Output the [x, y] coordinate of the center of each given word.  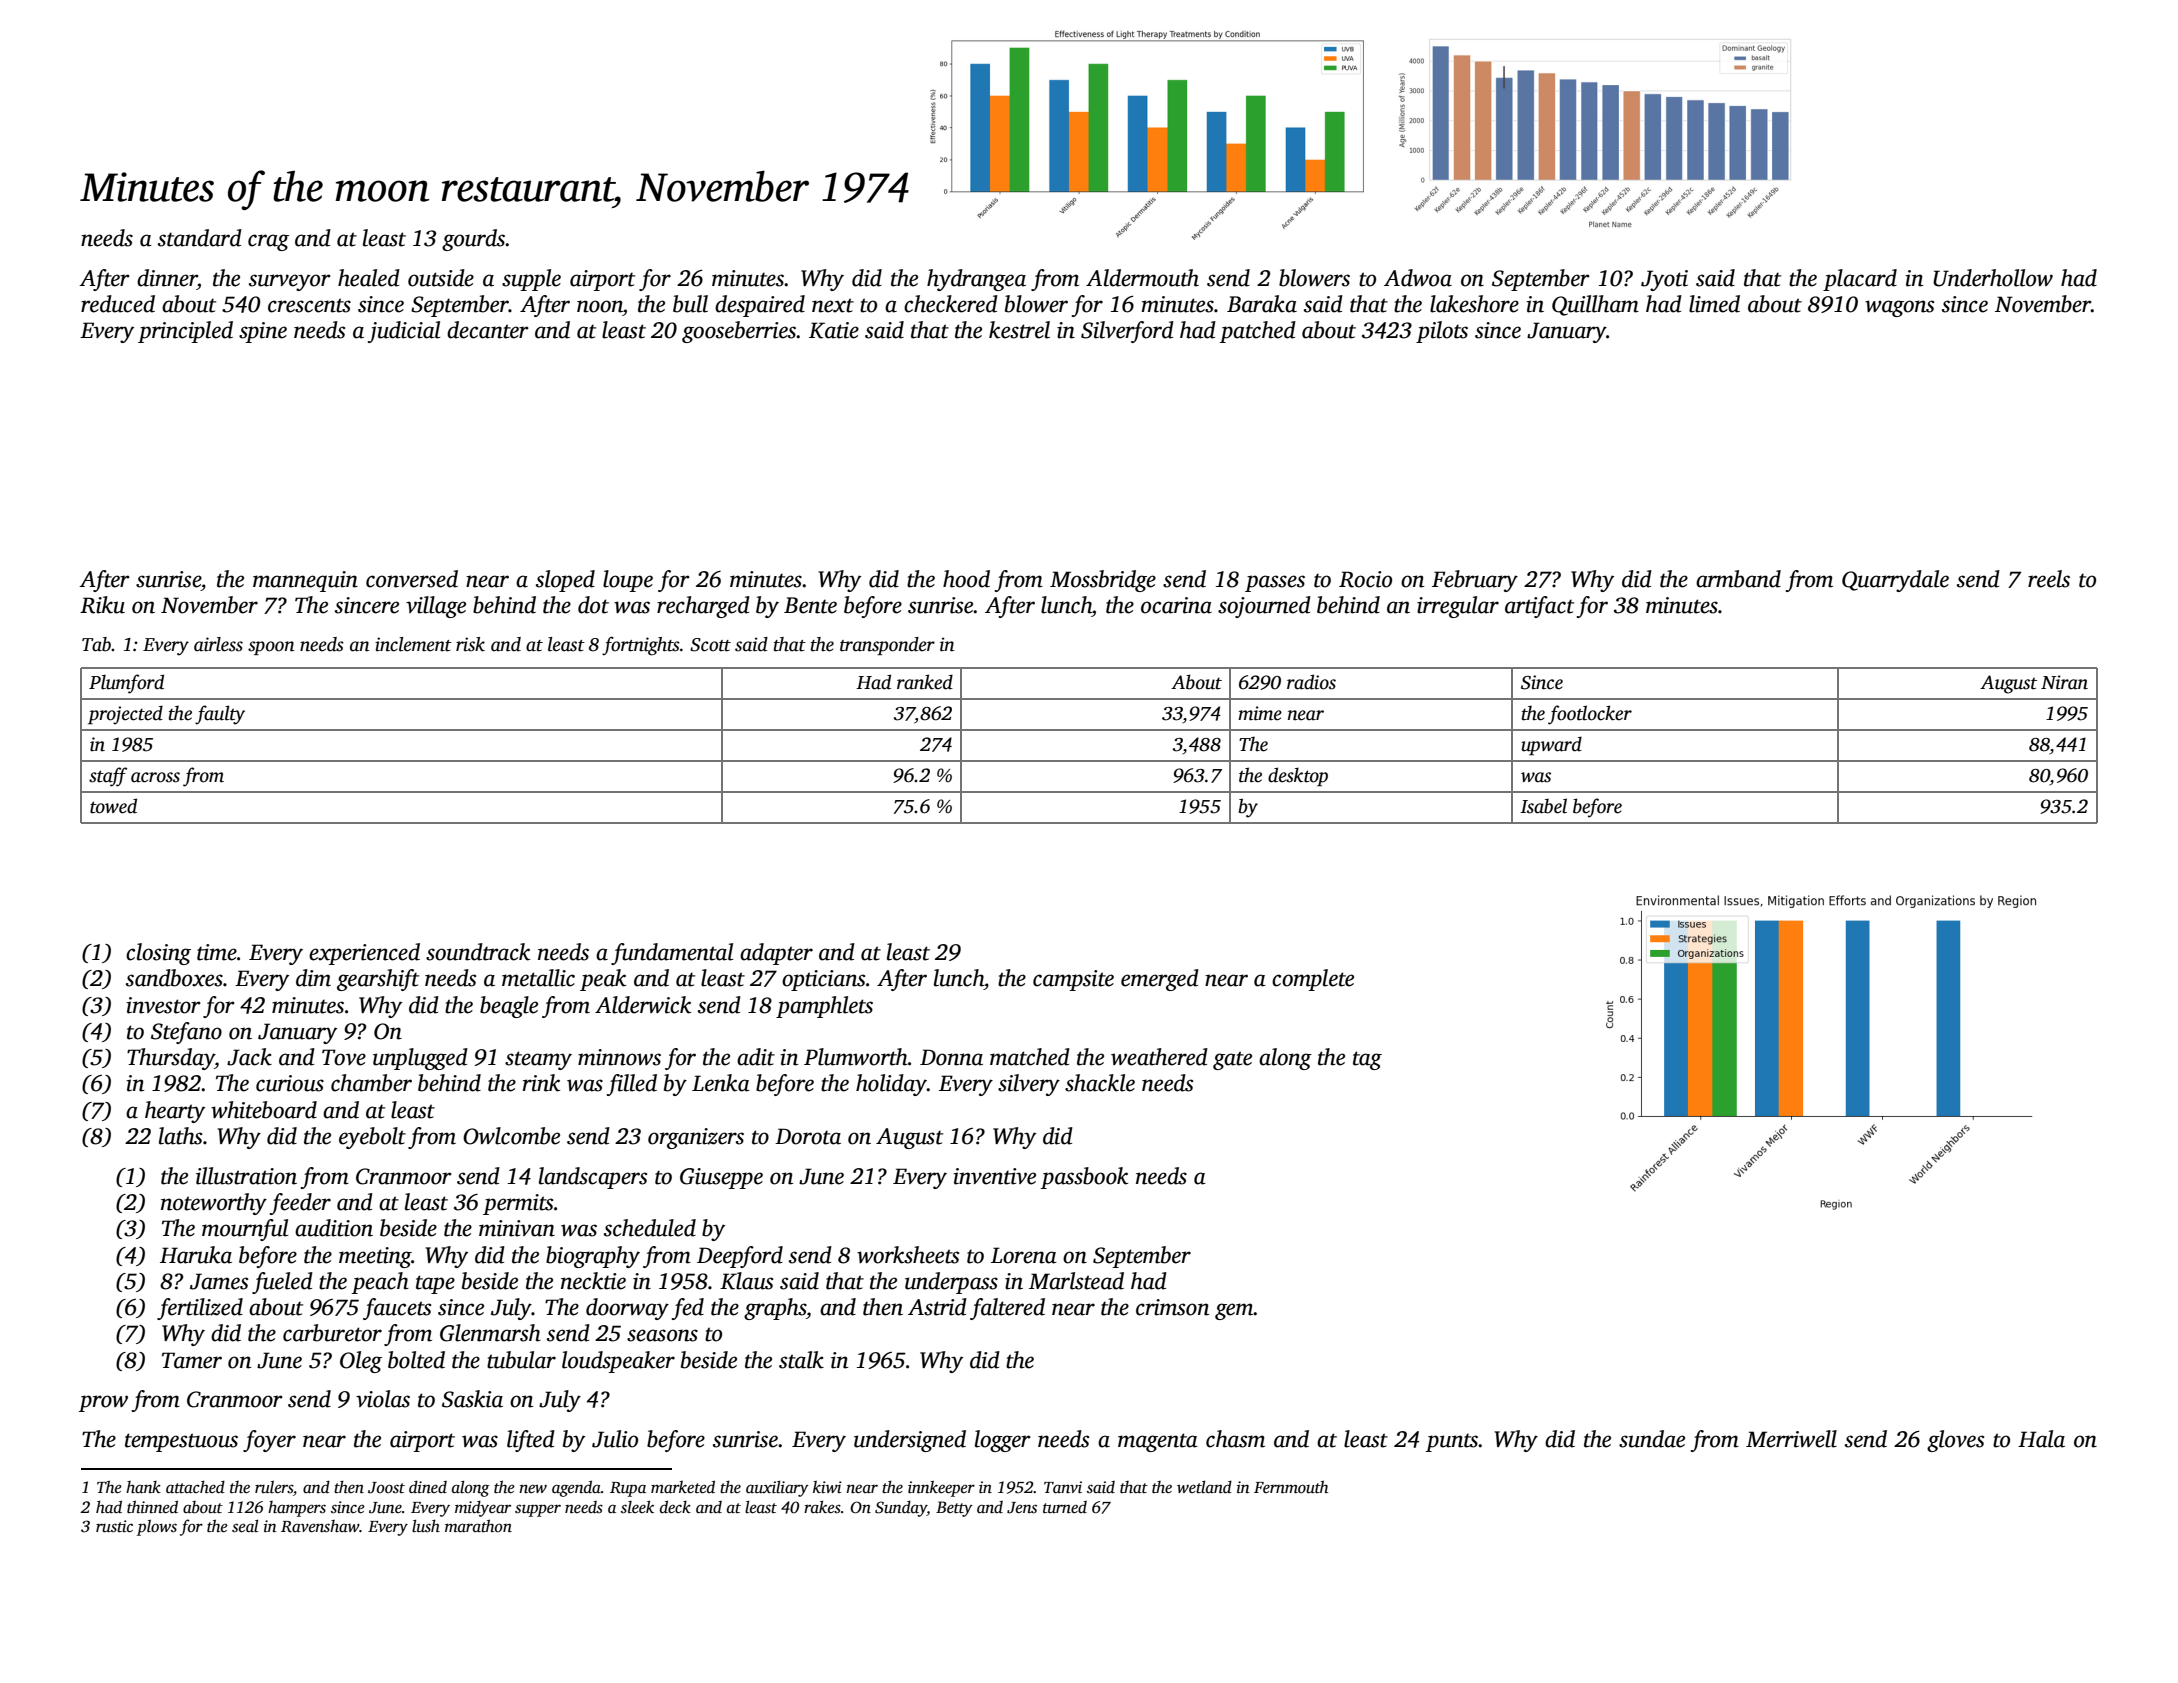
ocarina [1176, 605]
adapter [776, 954]
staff [108, 777]
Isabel [1543, 806]
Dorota [808, 1136]
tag [1367, 1060]
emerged [1160, 980]
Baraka [1262, 304]
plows [157, 1528]
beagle [509, 1007]
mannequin [305, 581]
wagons [1899, 308]
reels [2049, 579]
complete [1313, 980]
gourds [474, 240]
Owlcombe [511, 1136]
